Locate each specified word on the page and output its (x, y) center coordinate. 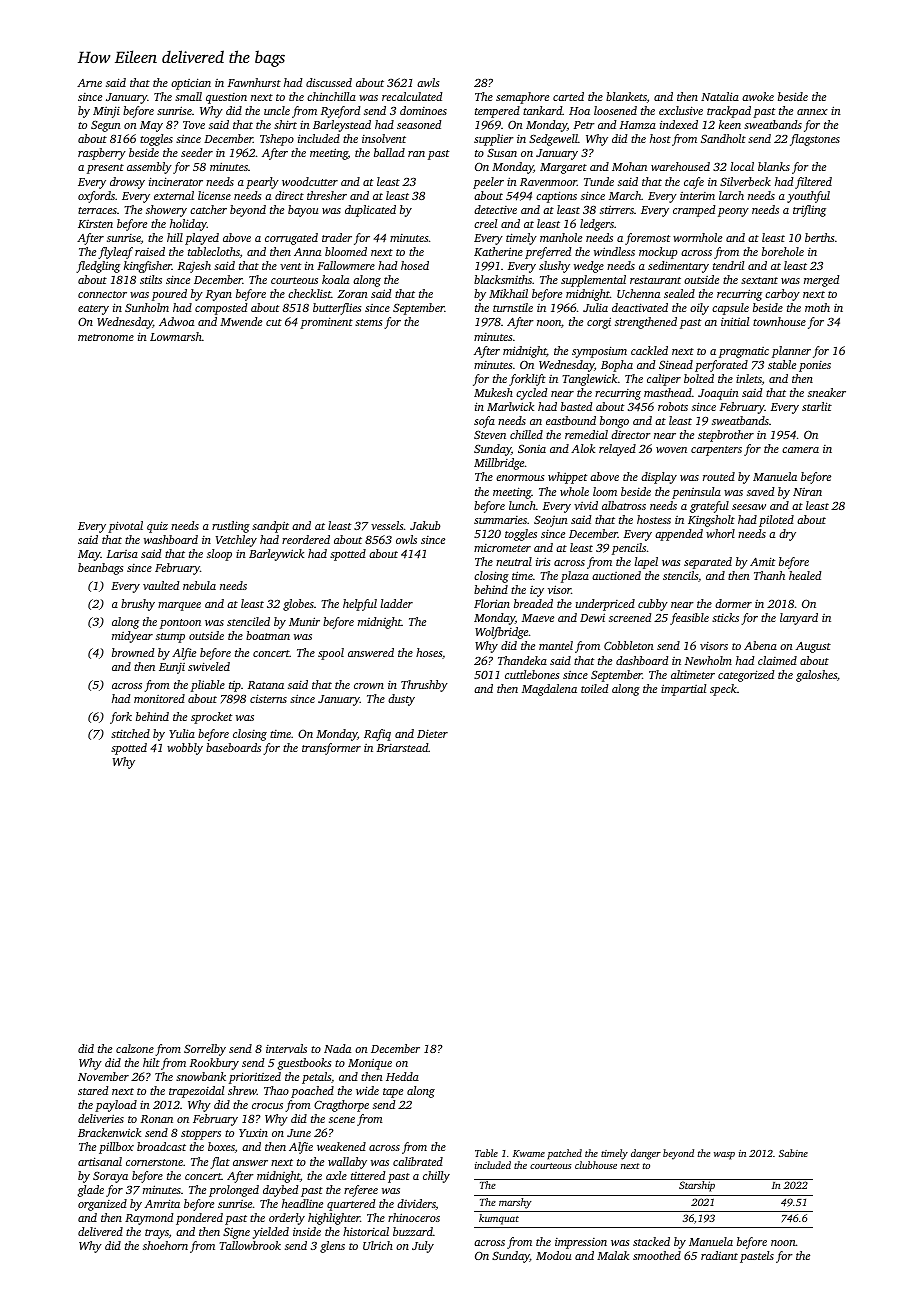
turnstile (513, 307)
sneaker (827, 392)
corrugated (291, 239)
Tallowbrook (250, 1245)
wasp (724, 1156)
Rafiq (377, 735)
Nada (337, 1048)
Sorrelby (205, 1050)
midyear (132, 637)
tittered (368, 1175)
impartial (683, 690)
